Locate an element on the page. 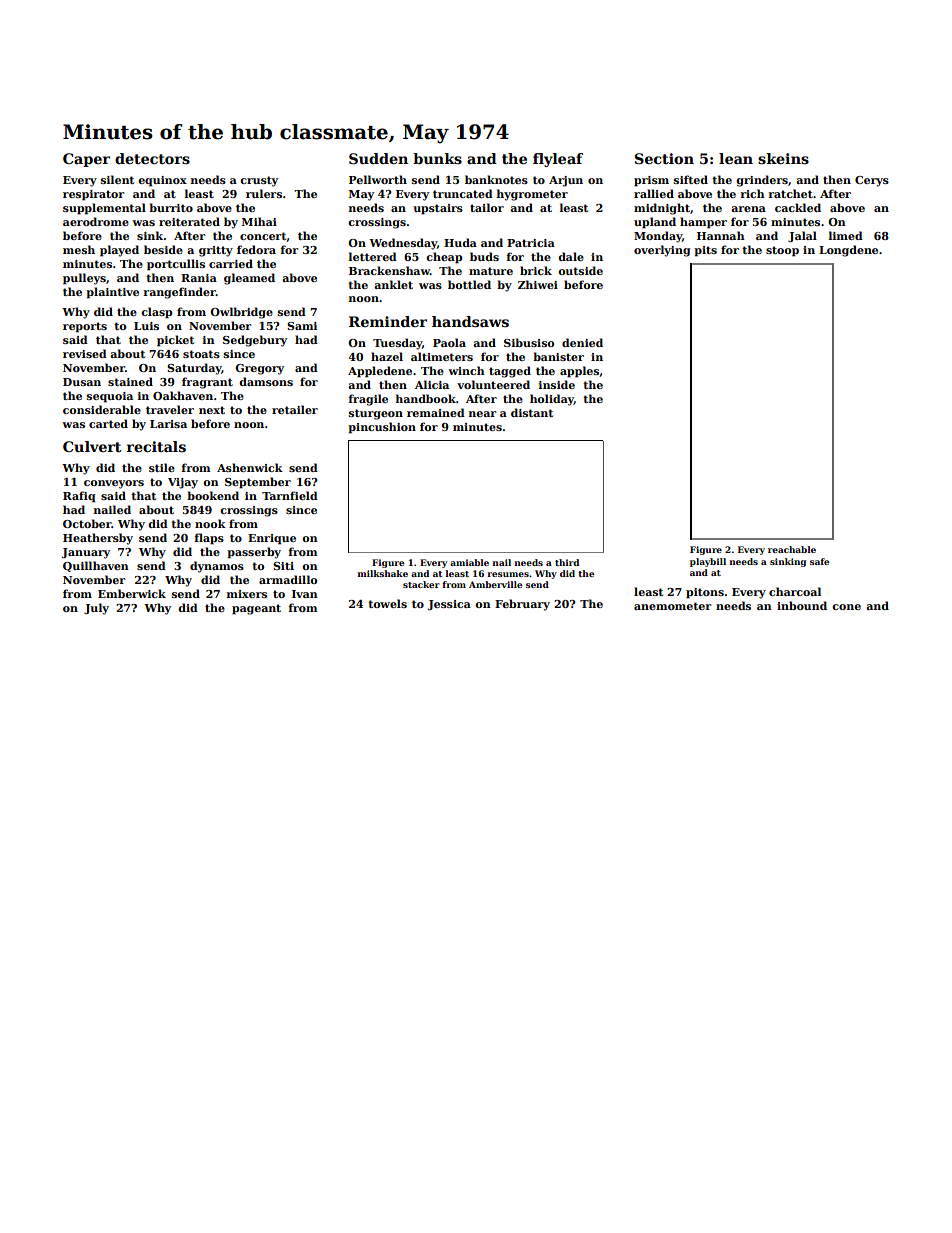 This document has height=1233, width=952. Sudden is located at coordinates (378, 158).
